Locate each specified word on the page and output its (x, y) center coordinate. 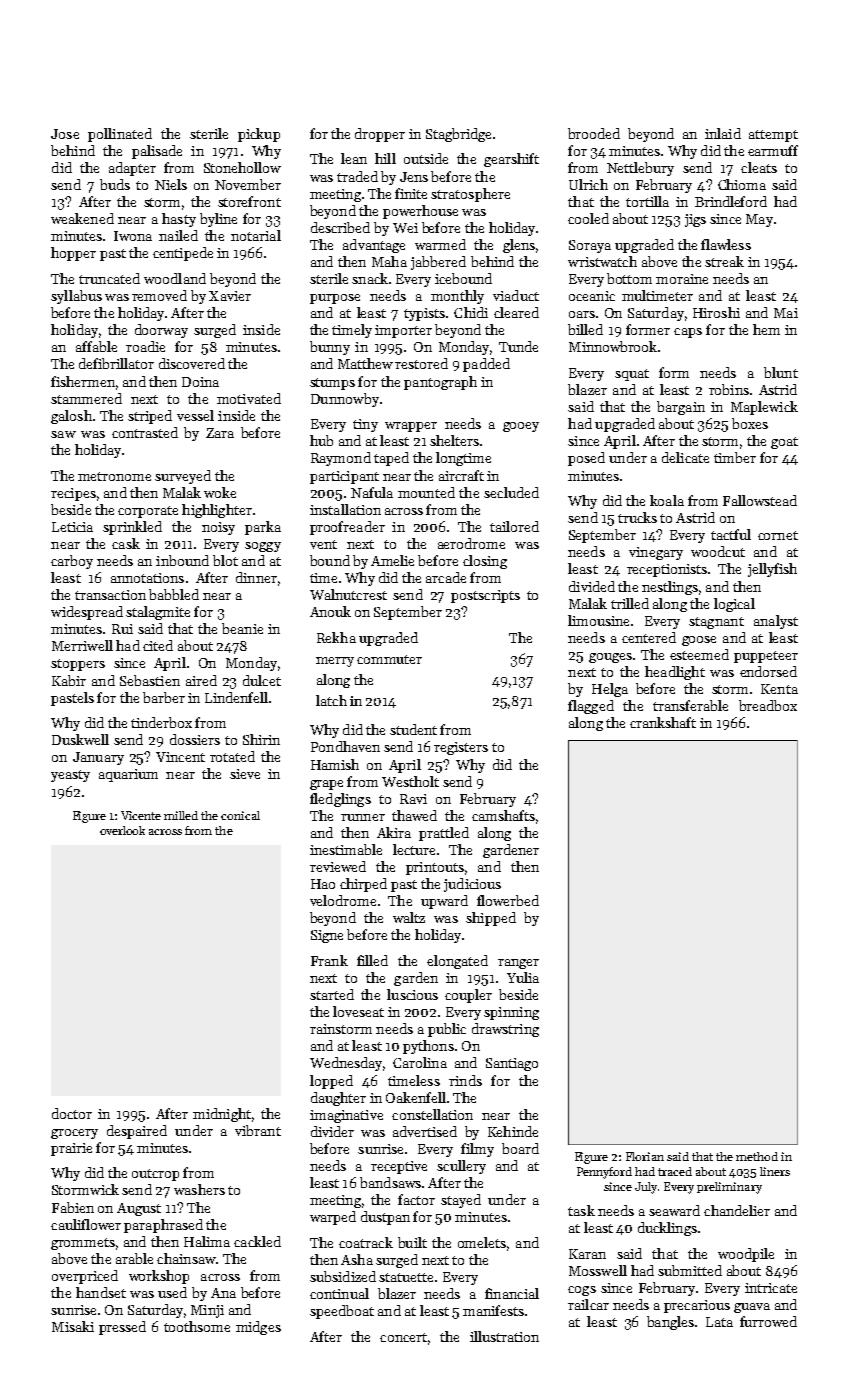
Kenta (779, 689)
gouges (610, 658)
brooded (594, 133)
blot (225, 560)
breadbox (768, 705)
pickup (259, 135)
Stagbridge (458, 135)
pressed (122, 1328)
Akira (394, 832)
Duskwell (80, 739)
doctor (72, 1113)
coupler (468, 996)
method (757, 1156)
